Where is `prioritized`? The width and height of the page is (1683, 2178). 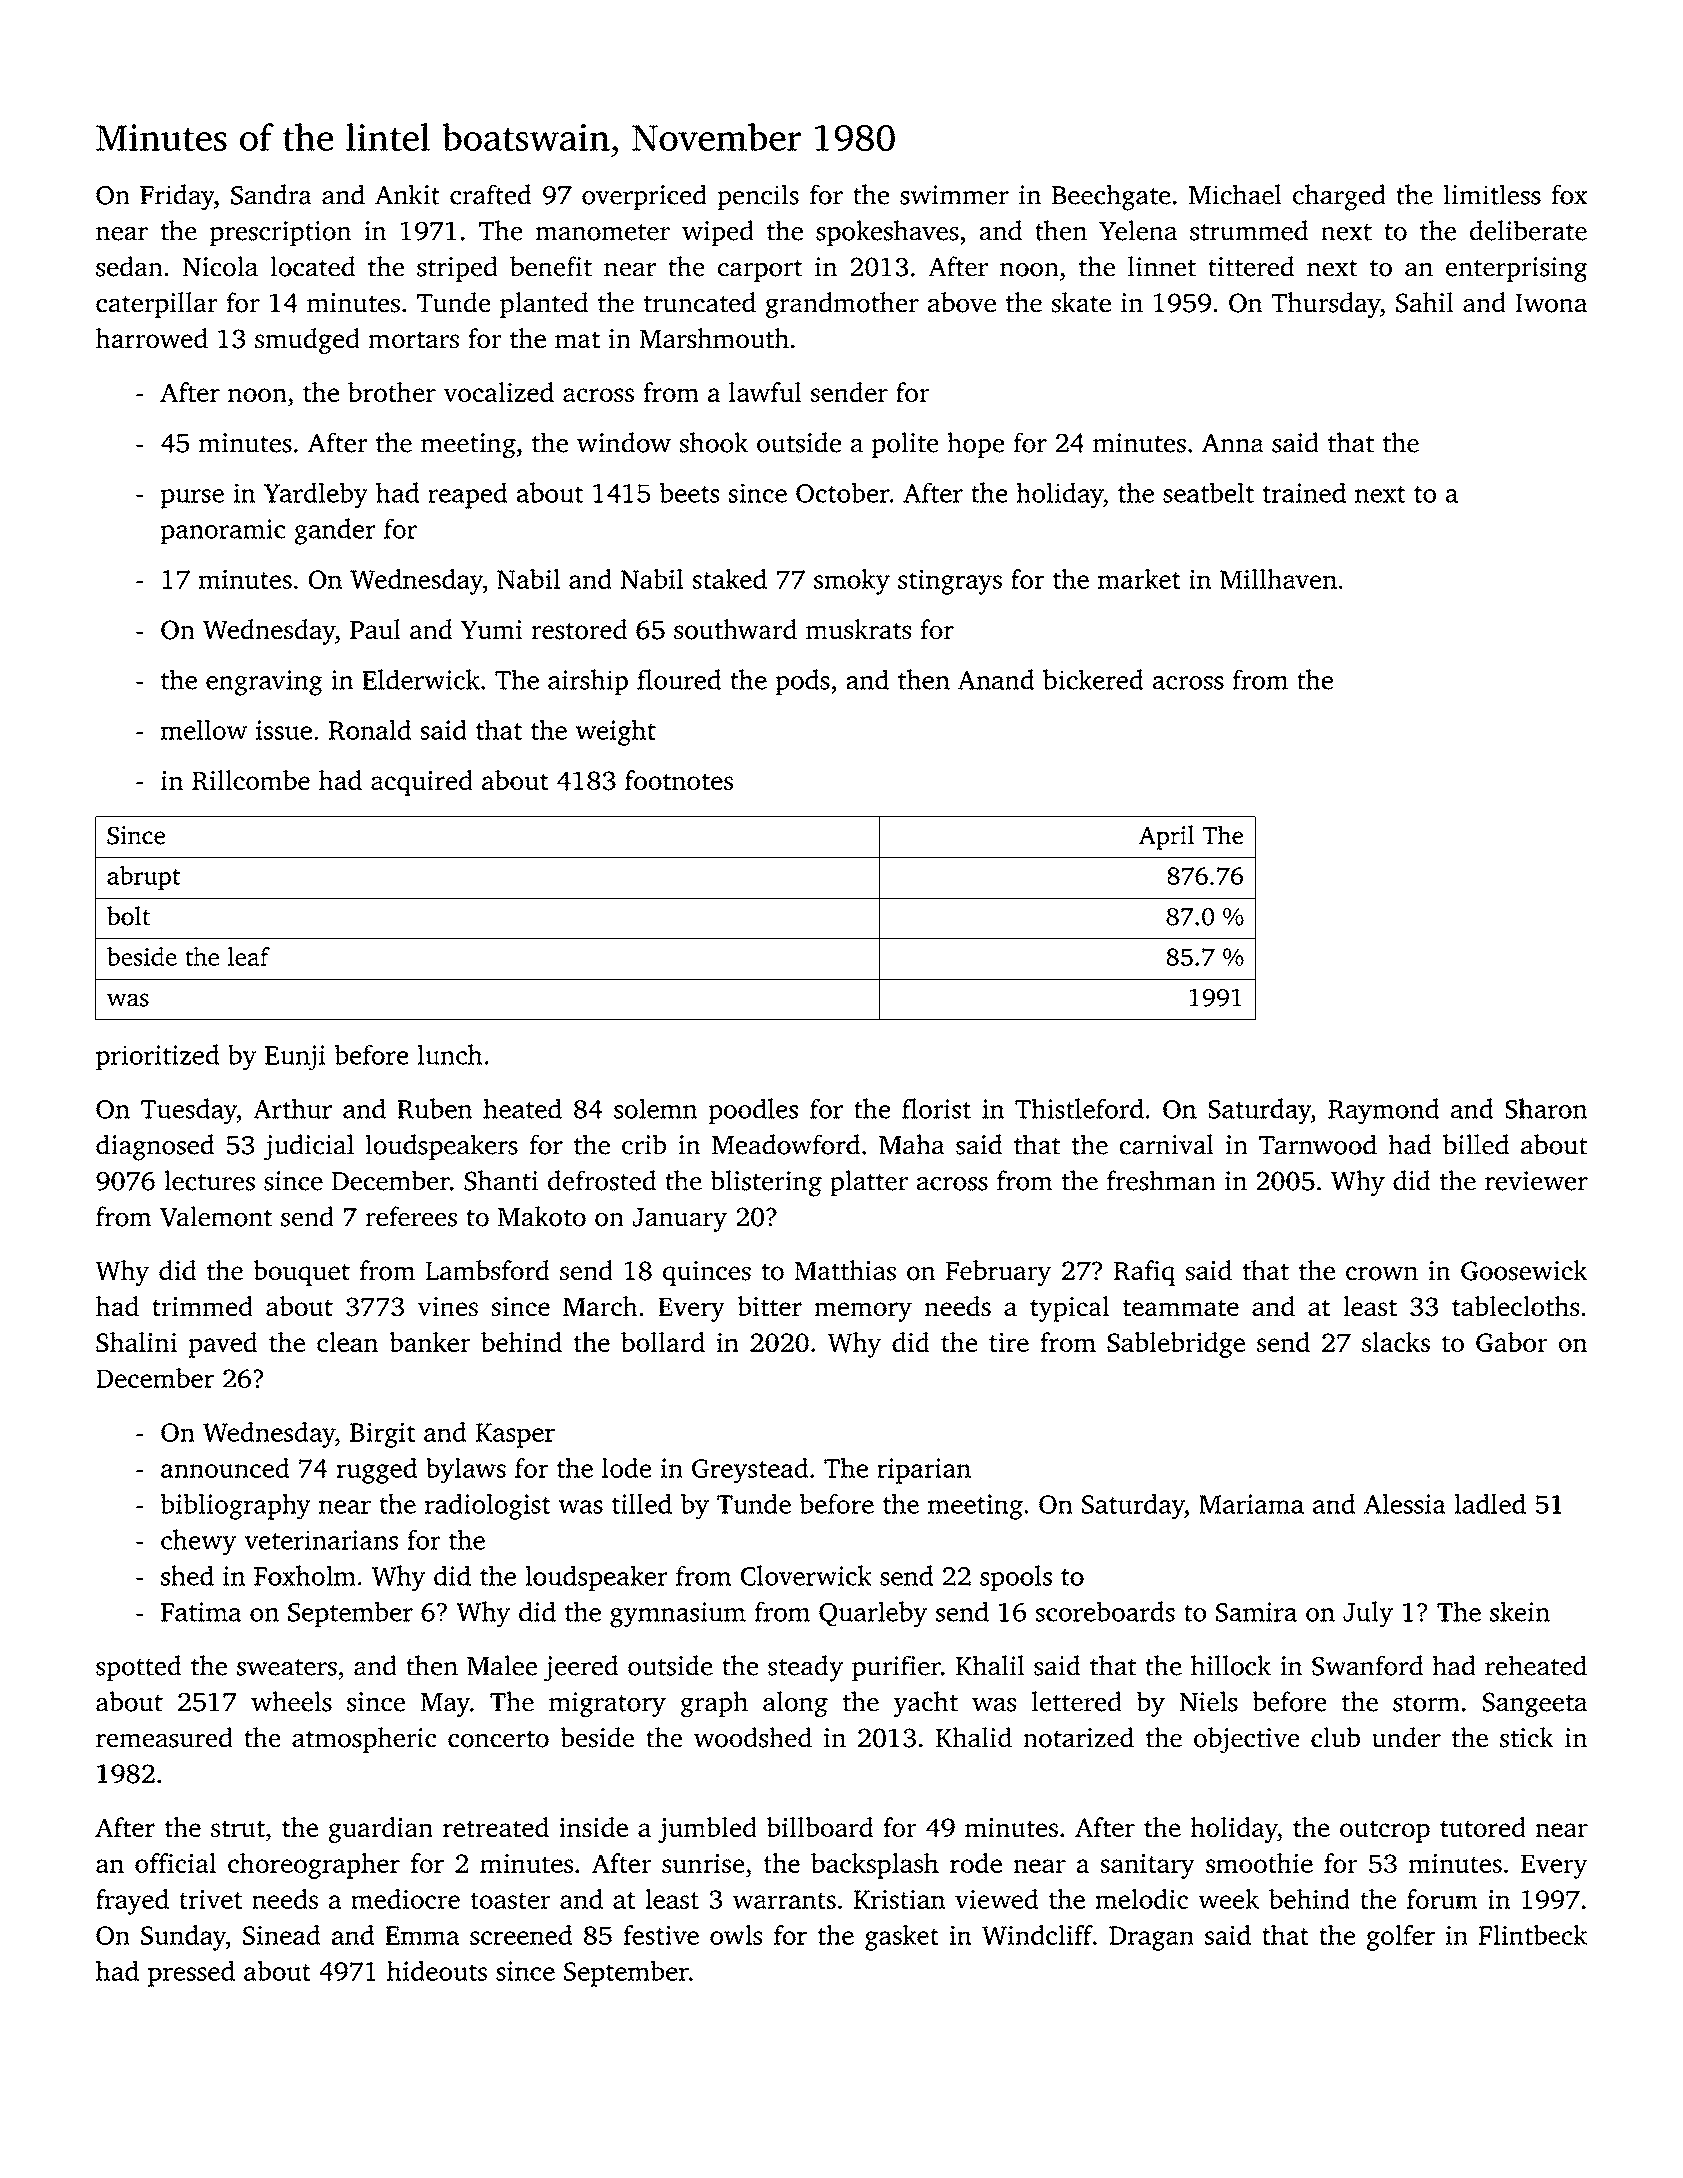 prioritized is located at coordinates (158, 1057).
